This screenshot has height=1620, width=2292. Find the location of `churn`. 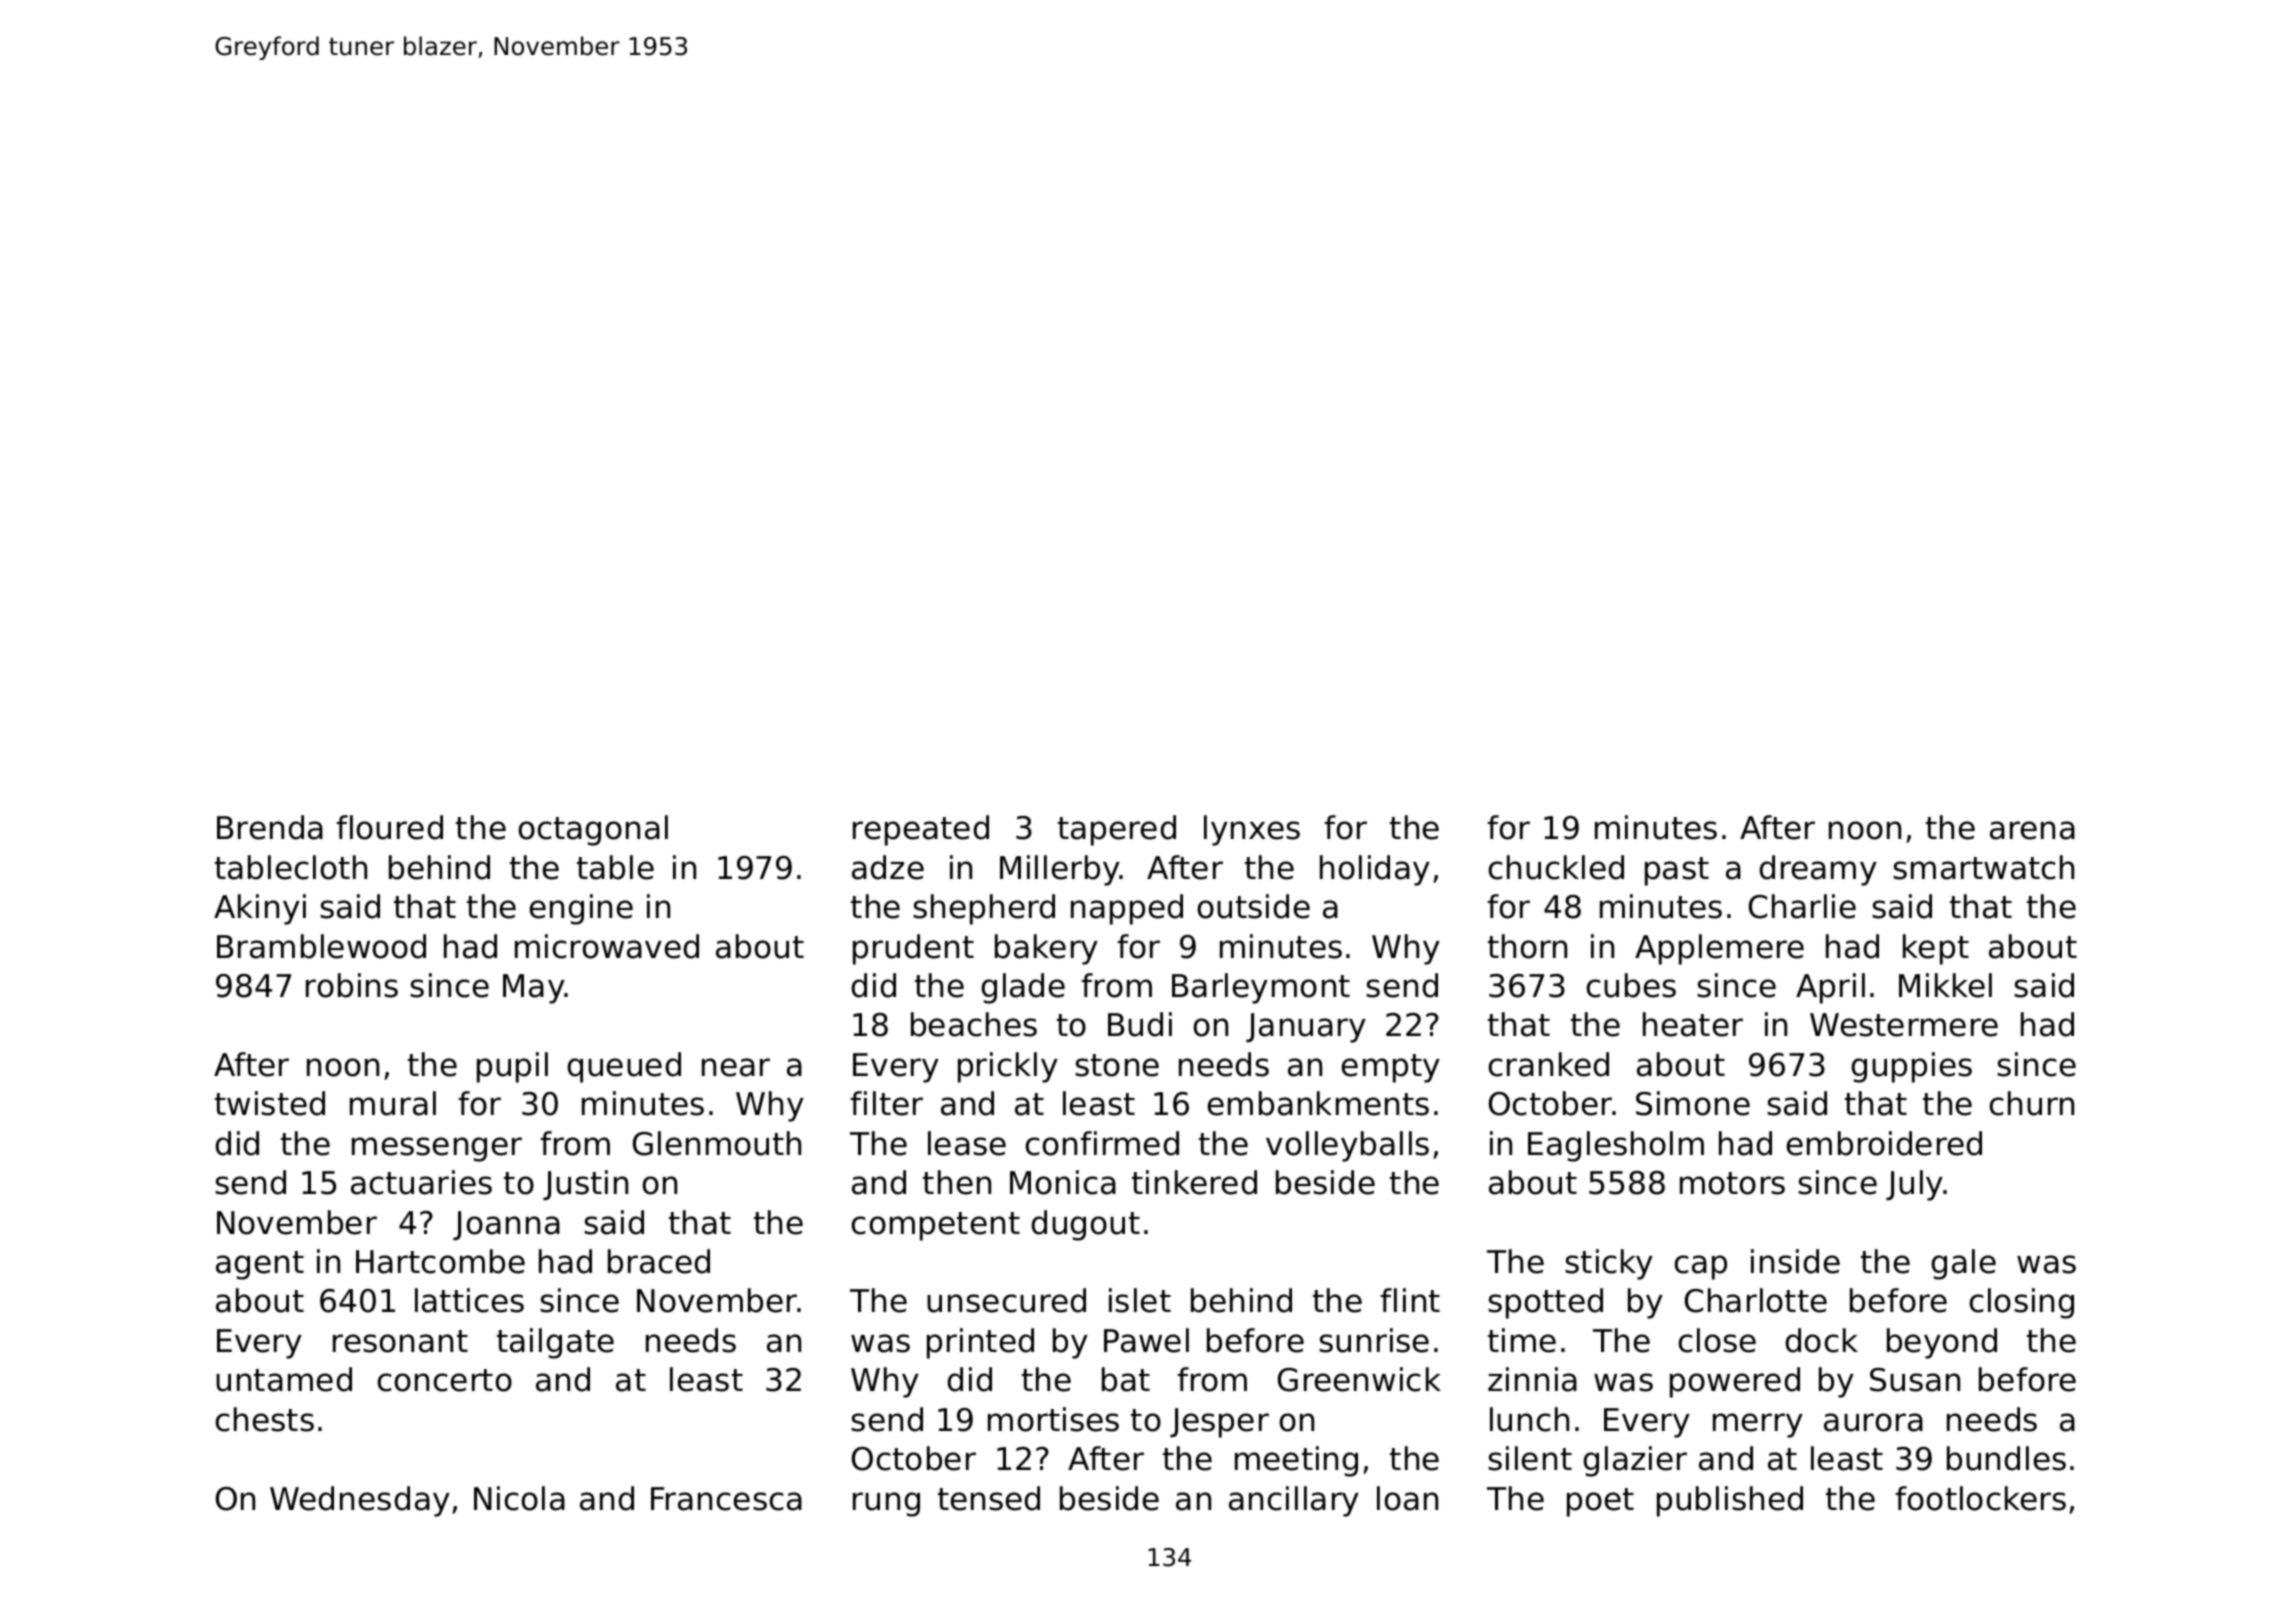

churn is located at coordinates (2031, 1103).
